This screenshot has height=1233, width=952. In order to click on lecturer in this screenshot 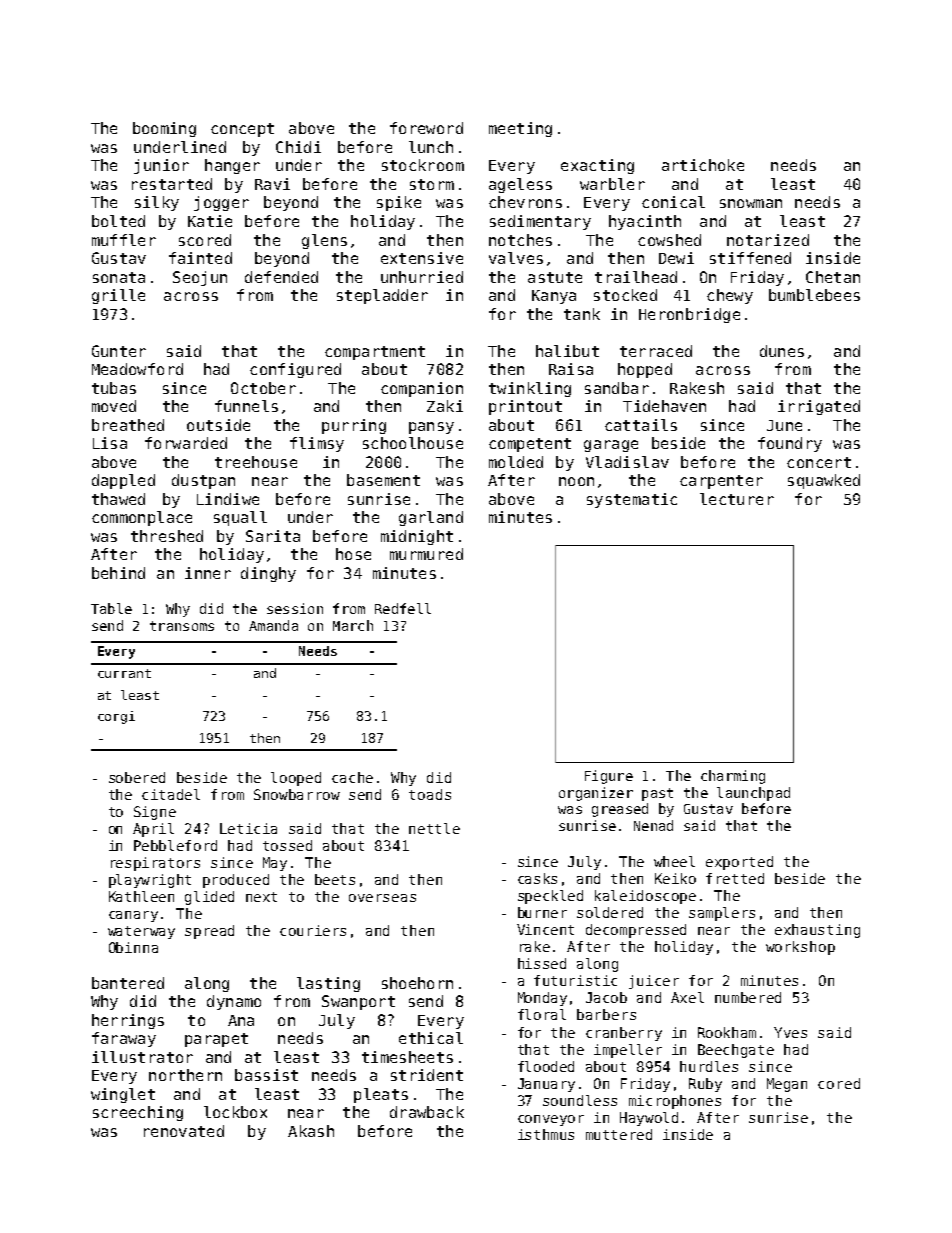, I will do `click(737, 499)`.
